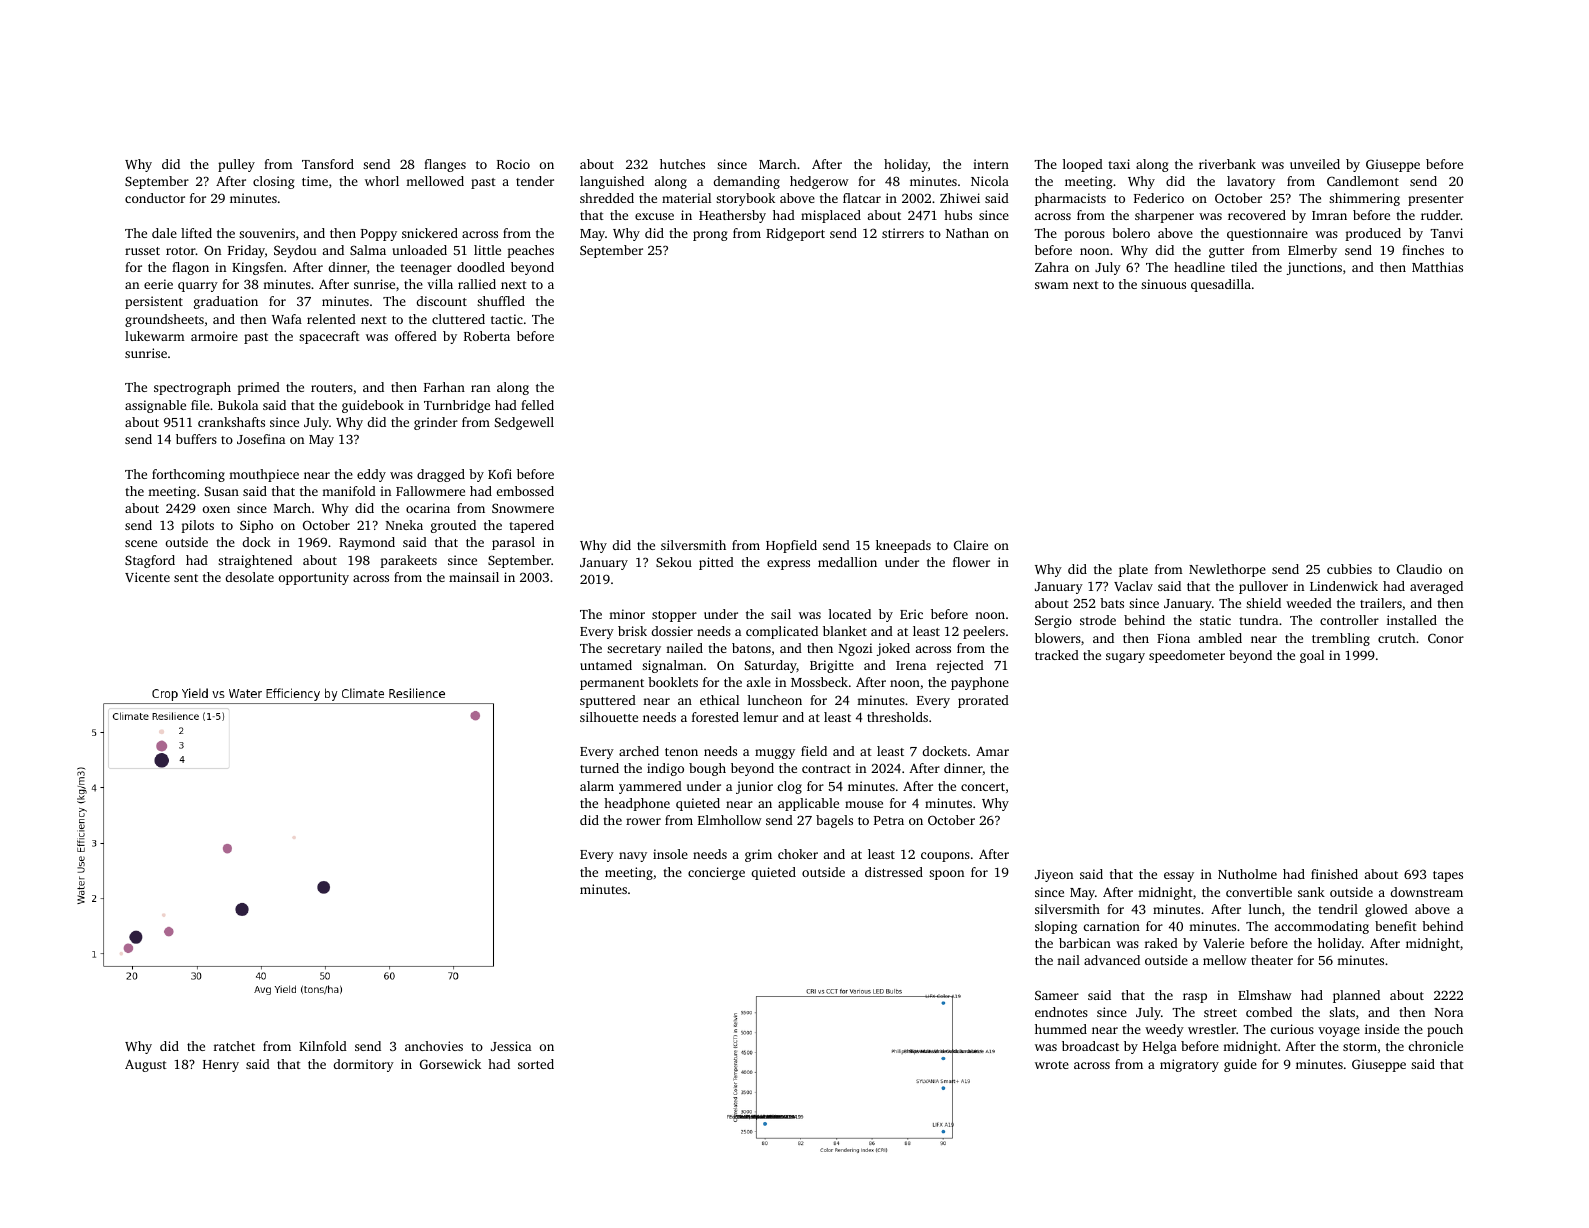  What do you see at coordinates (758, 855) in the document?
I see `grim` at bounding box center [758, 855].
